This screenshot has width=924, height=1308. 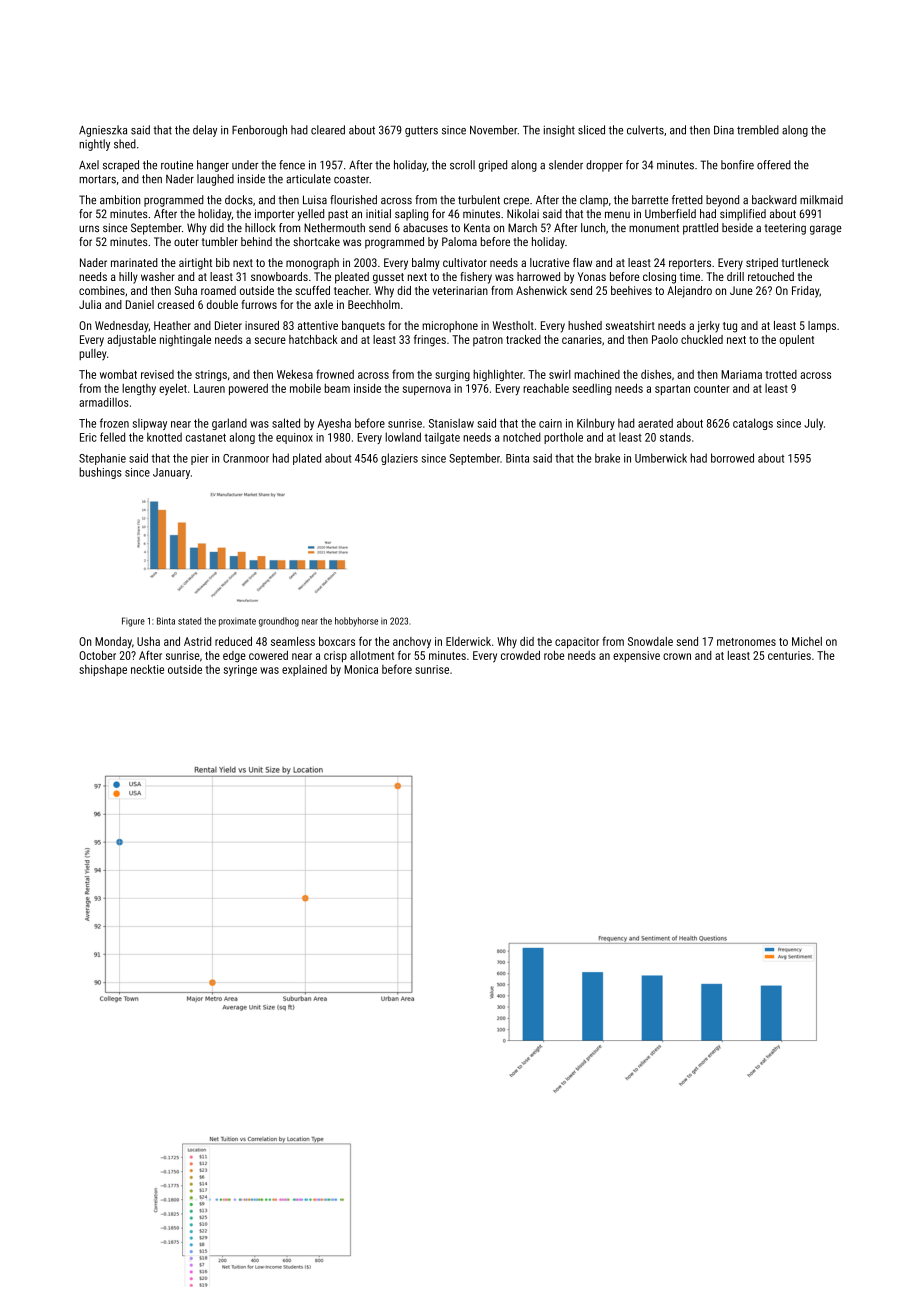 I want to click on Kilnbury, so click(x=596, y=424).
